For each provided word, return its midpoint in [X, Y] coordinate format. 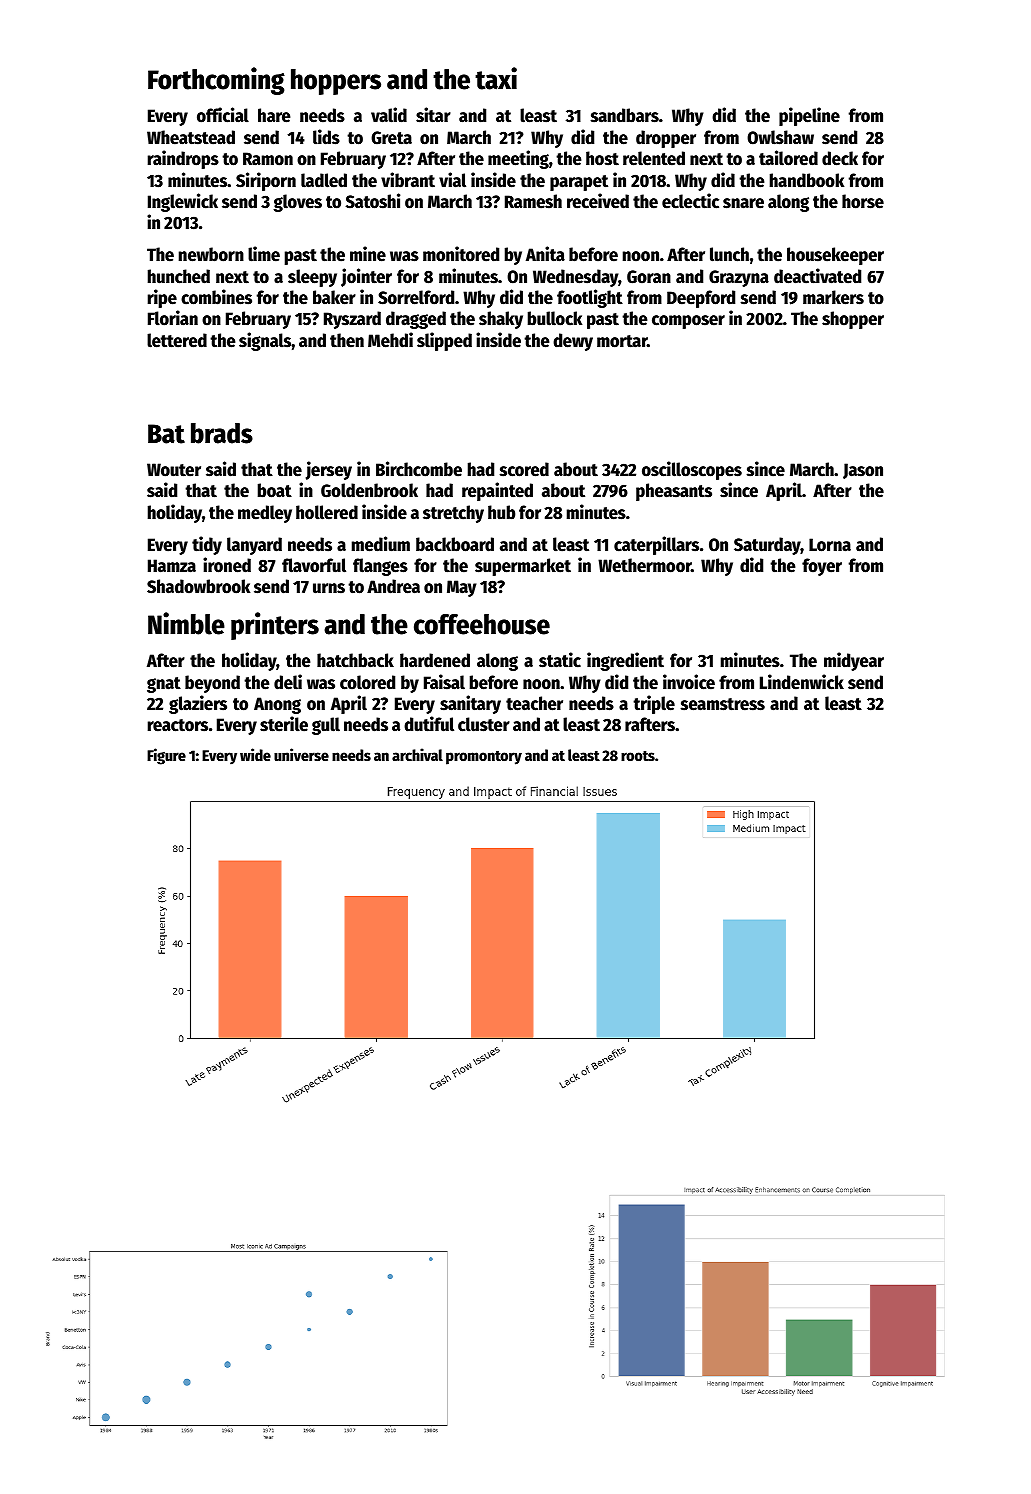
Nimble [186, 623]
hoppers [336, 82]
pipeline [809, 116]
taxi [496, 78]
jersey [329, 470]
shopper [853, 320]
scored [524, 469]
